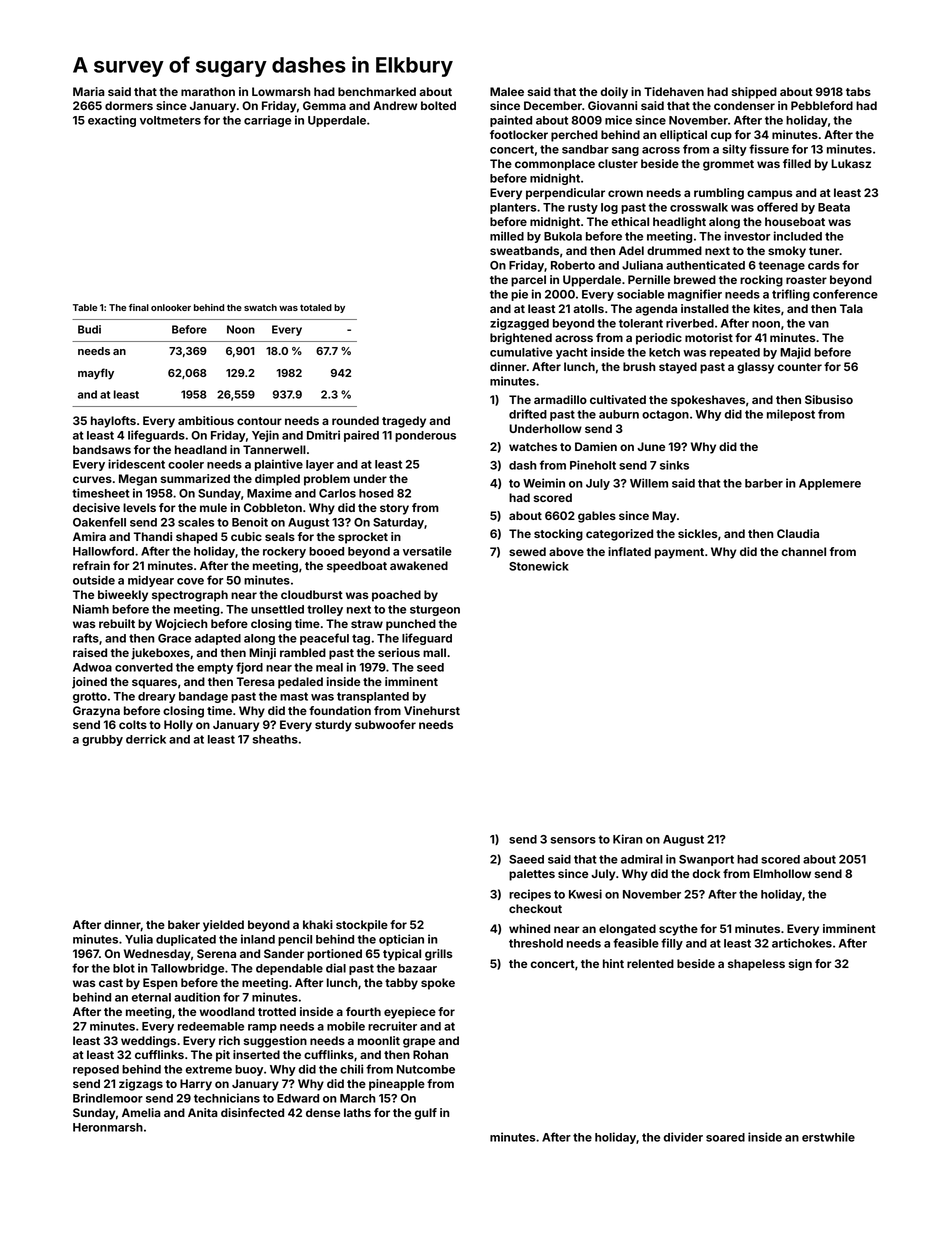 This document has height=1233, width=952. Describe the element at coordinates (267, 121) in the document. I see `carriage` at that location.
